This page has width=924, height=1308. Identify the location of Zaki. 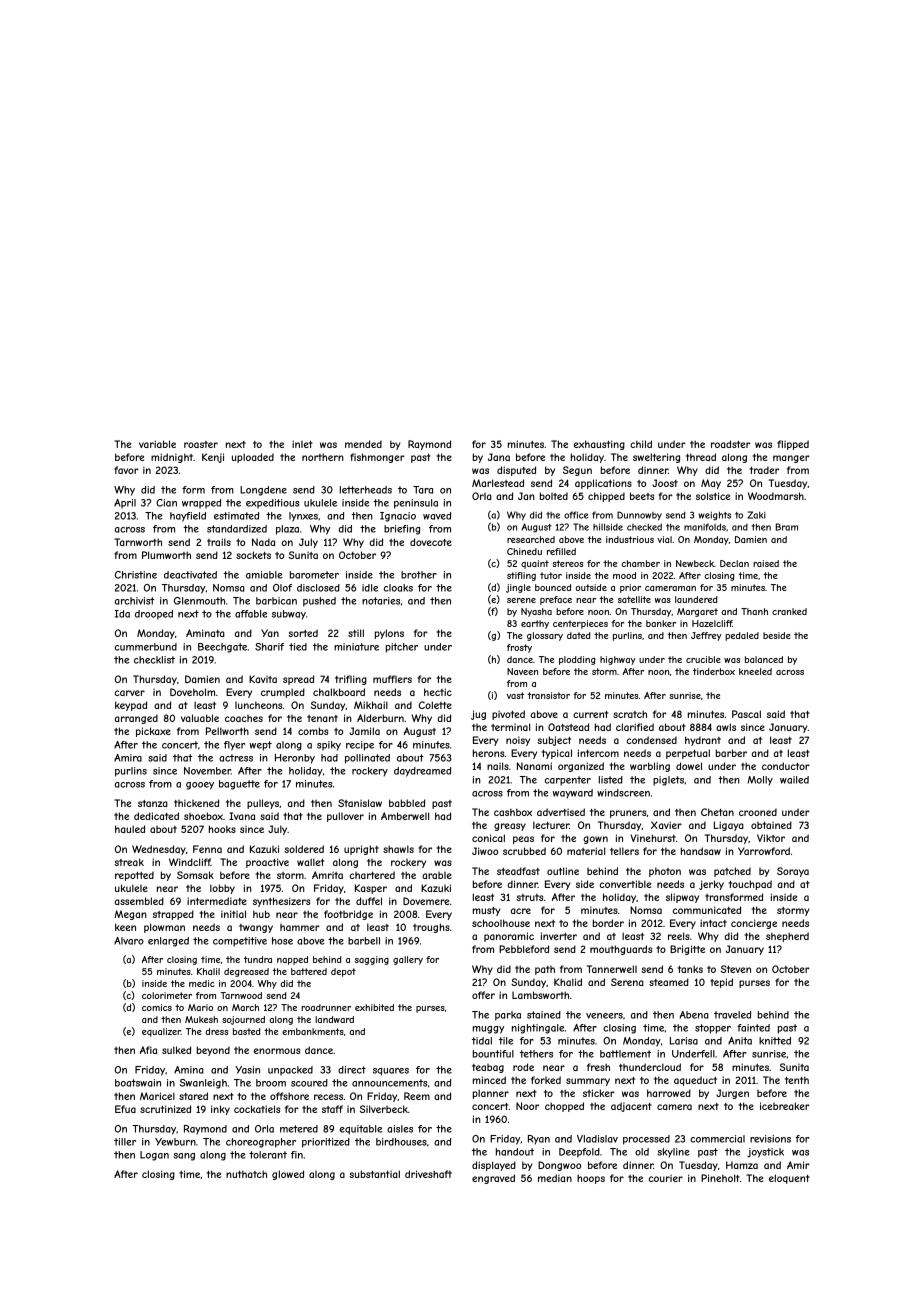
(756, 515).
